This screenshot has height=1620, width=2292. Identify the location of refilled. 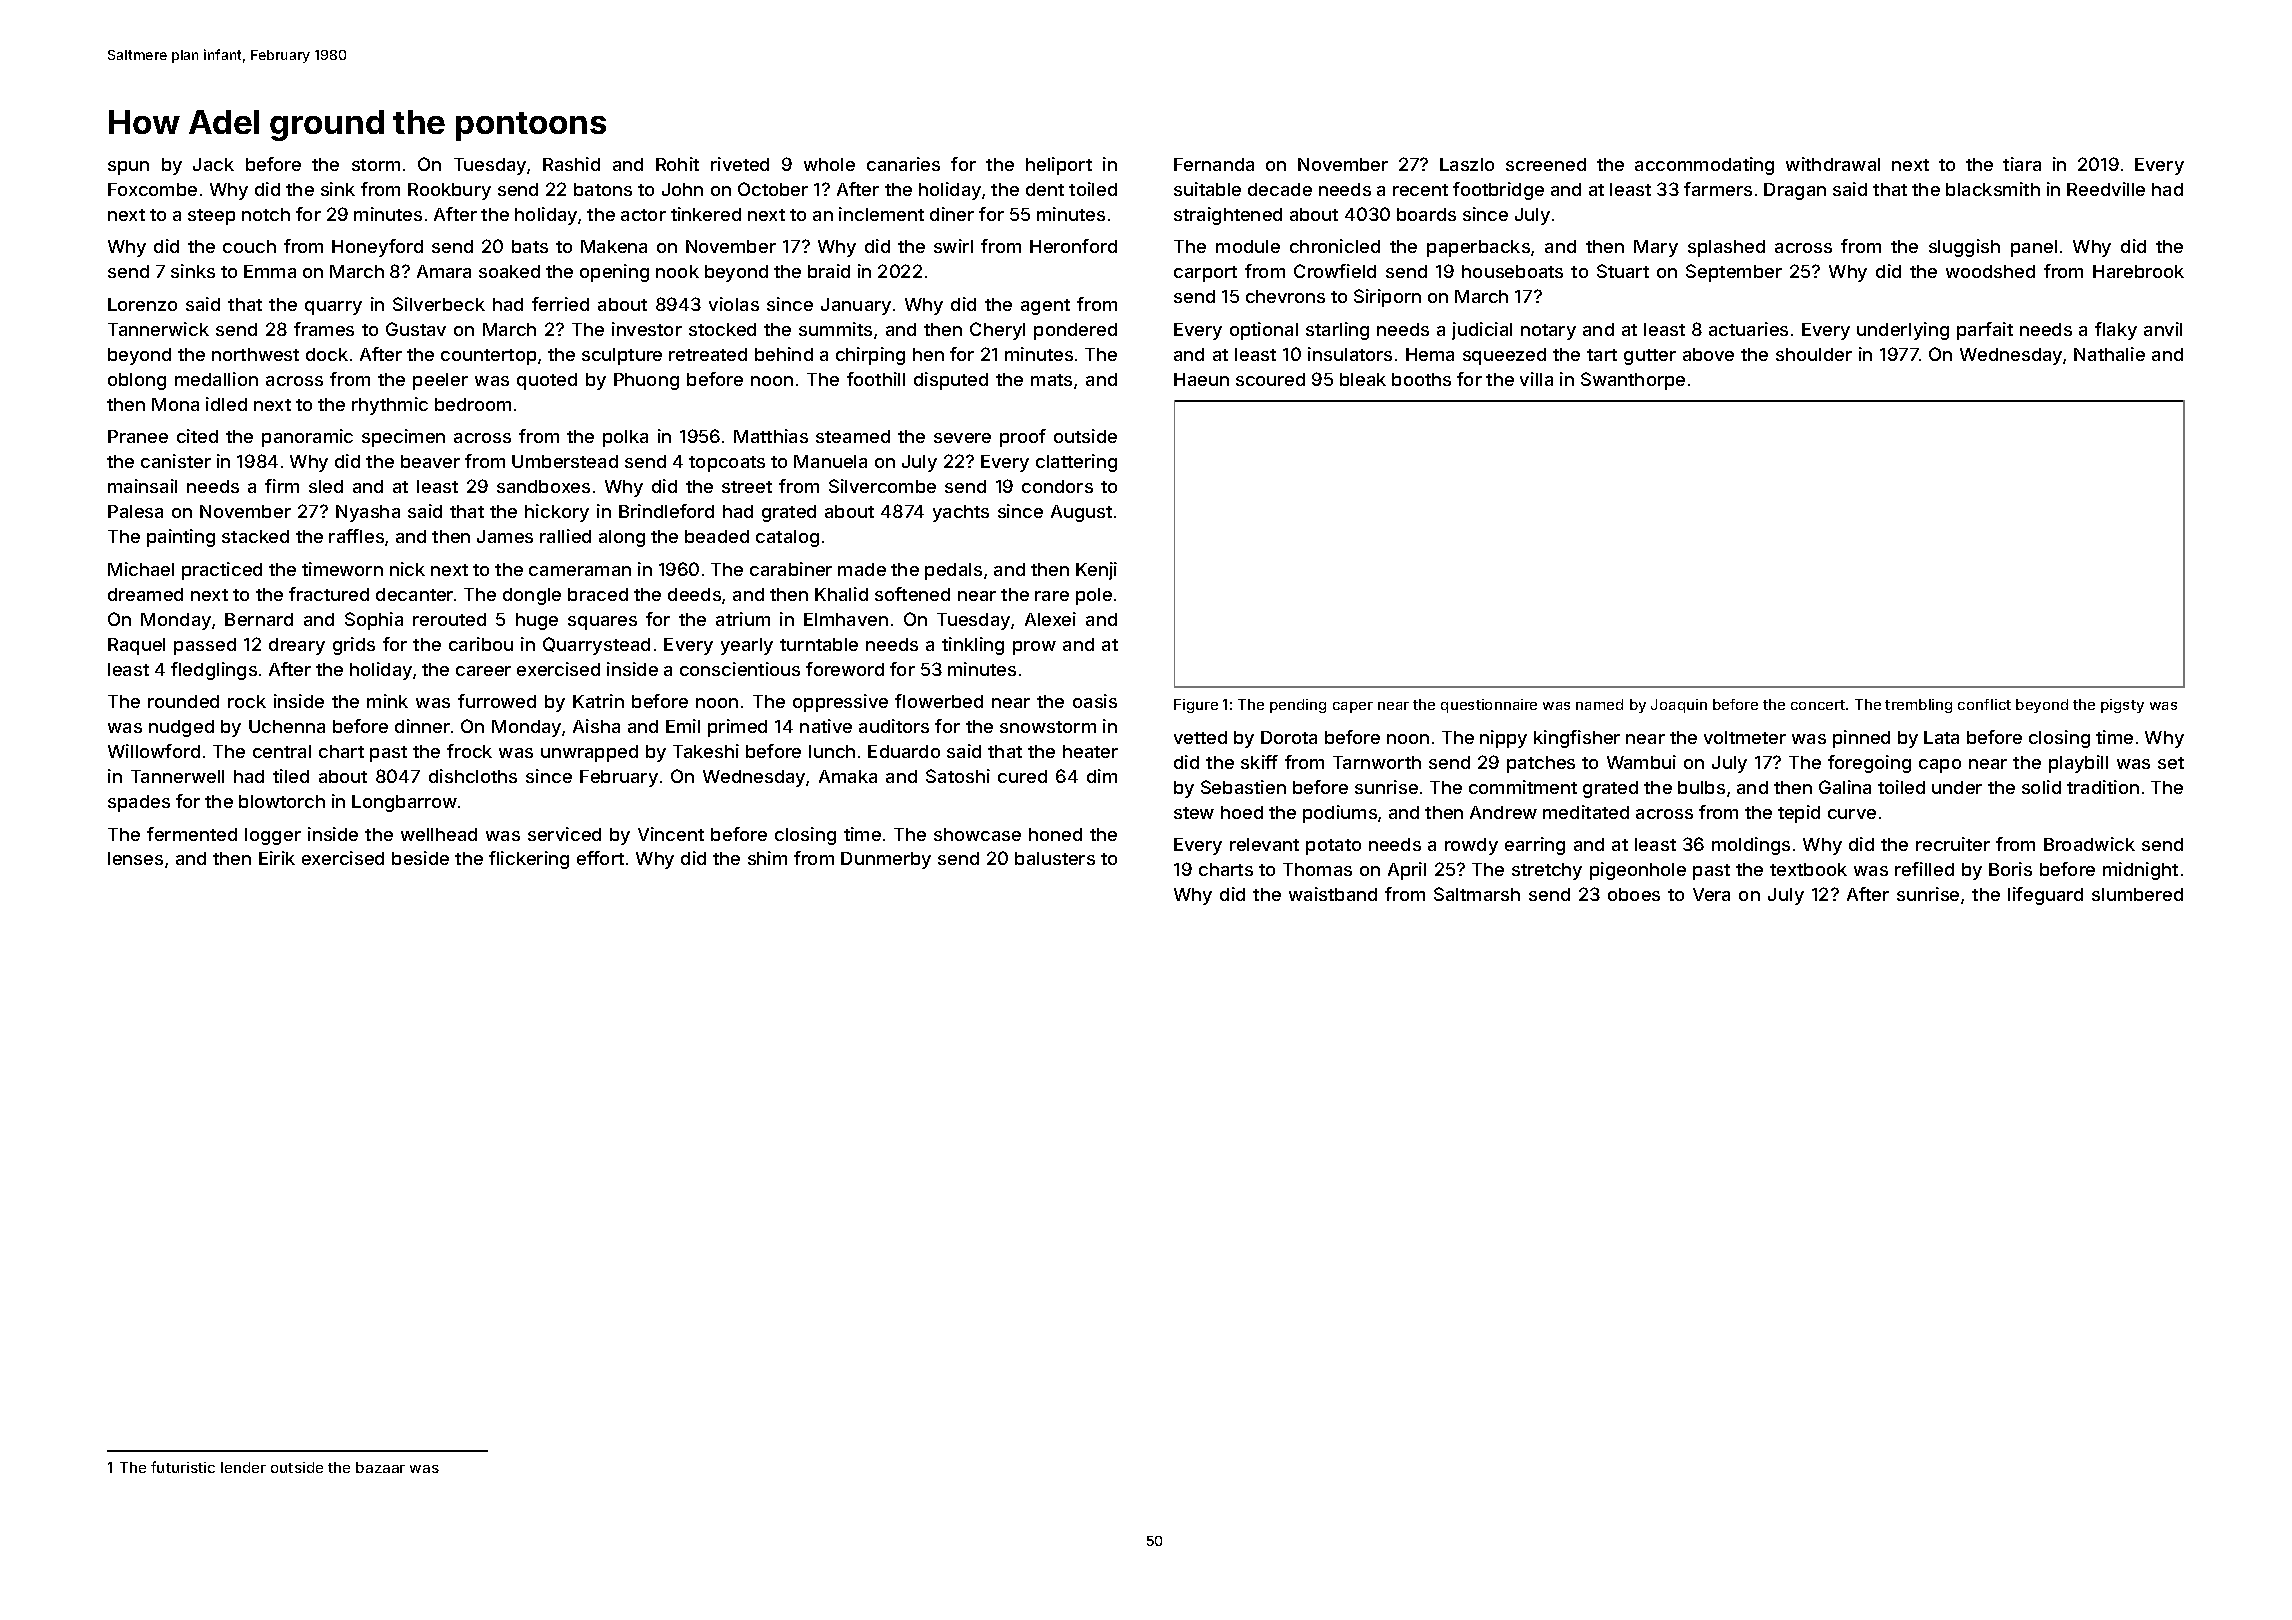
(1924, 869).
